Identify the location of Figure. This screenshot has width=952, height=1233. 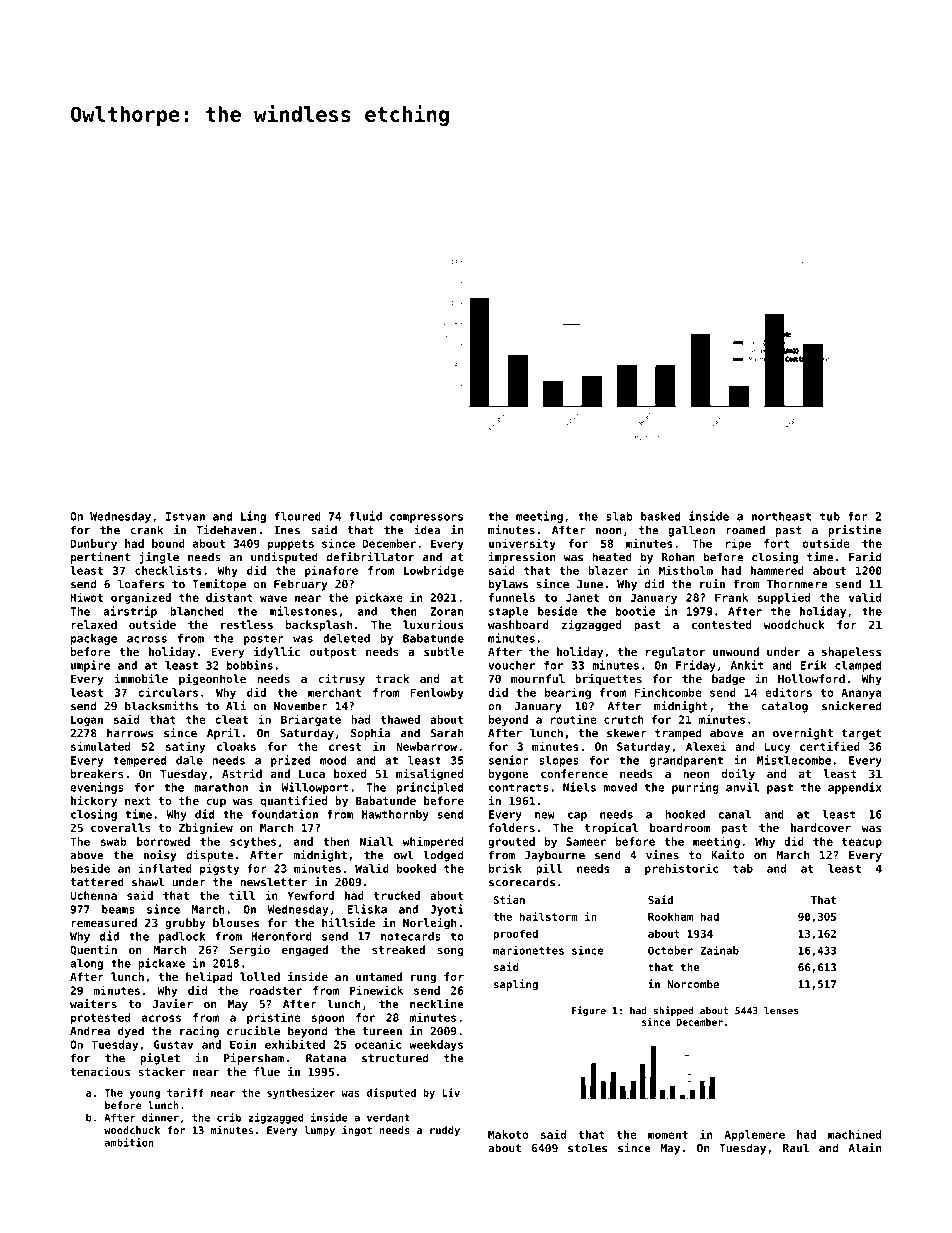
(589, 1011).
